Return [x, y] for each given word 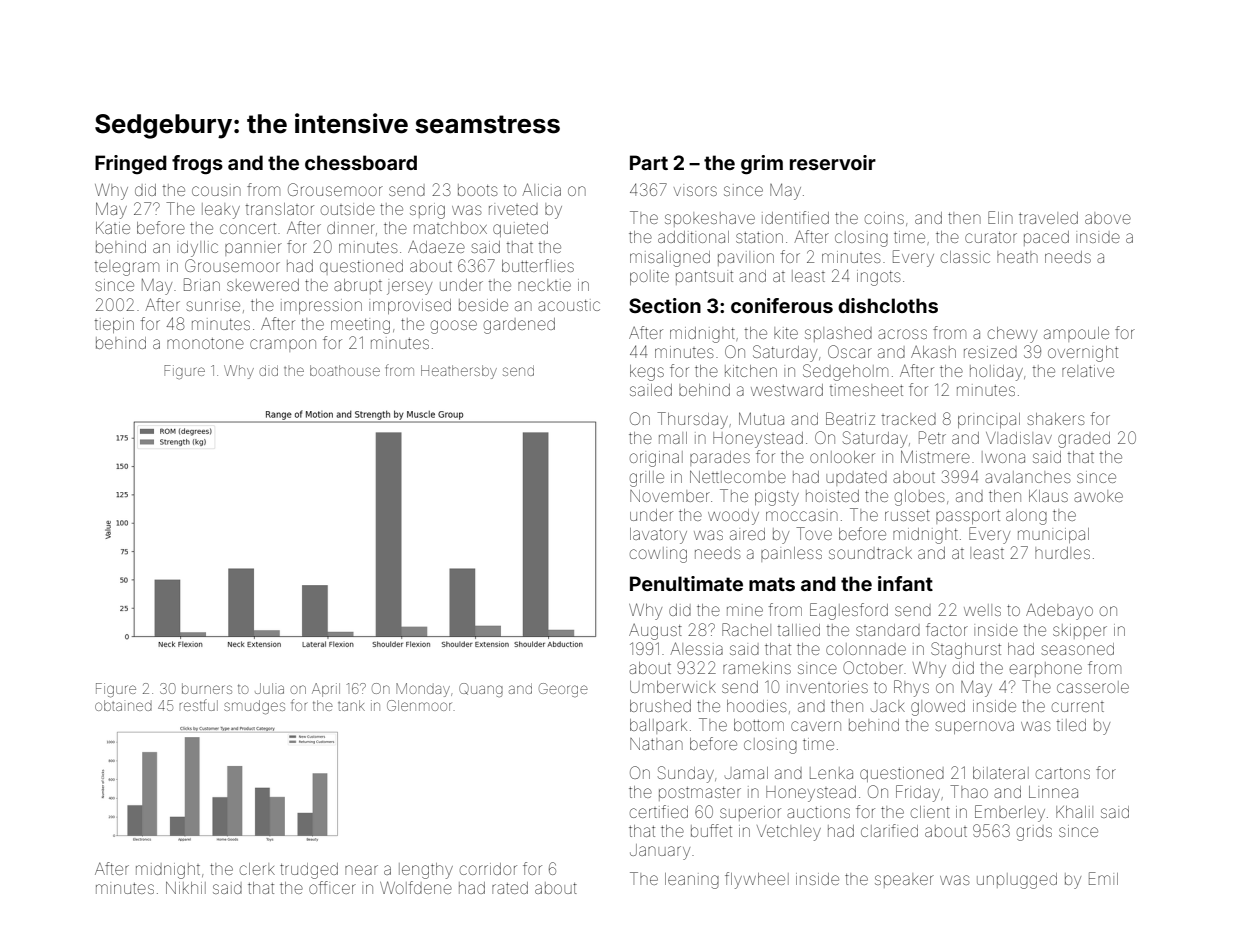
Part [649, 162]
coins [884, 218]
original [656, 459]
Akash [933, 352]
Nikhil [186, 888]
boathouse [345, 370]
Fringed [131, 165]
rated [510, 888]
